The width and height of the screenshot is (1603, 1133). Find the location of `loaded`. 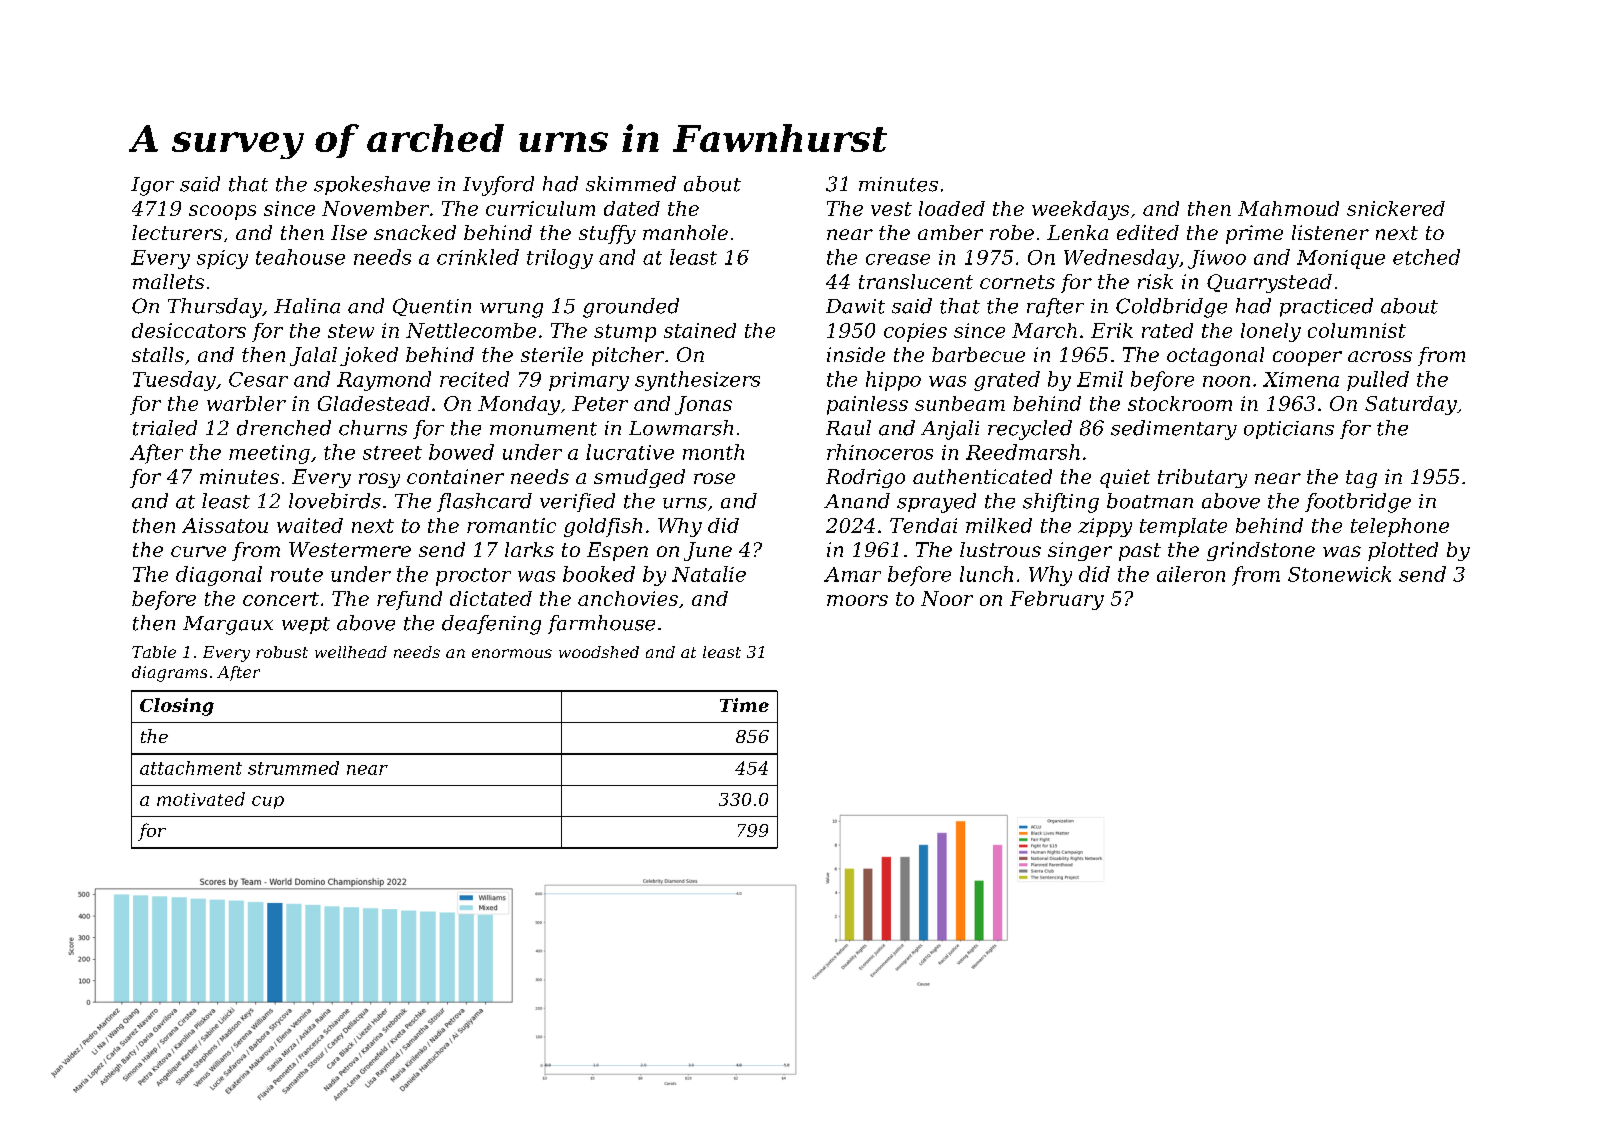

loaded is located at coordinates (952, 208).
